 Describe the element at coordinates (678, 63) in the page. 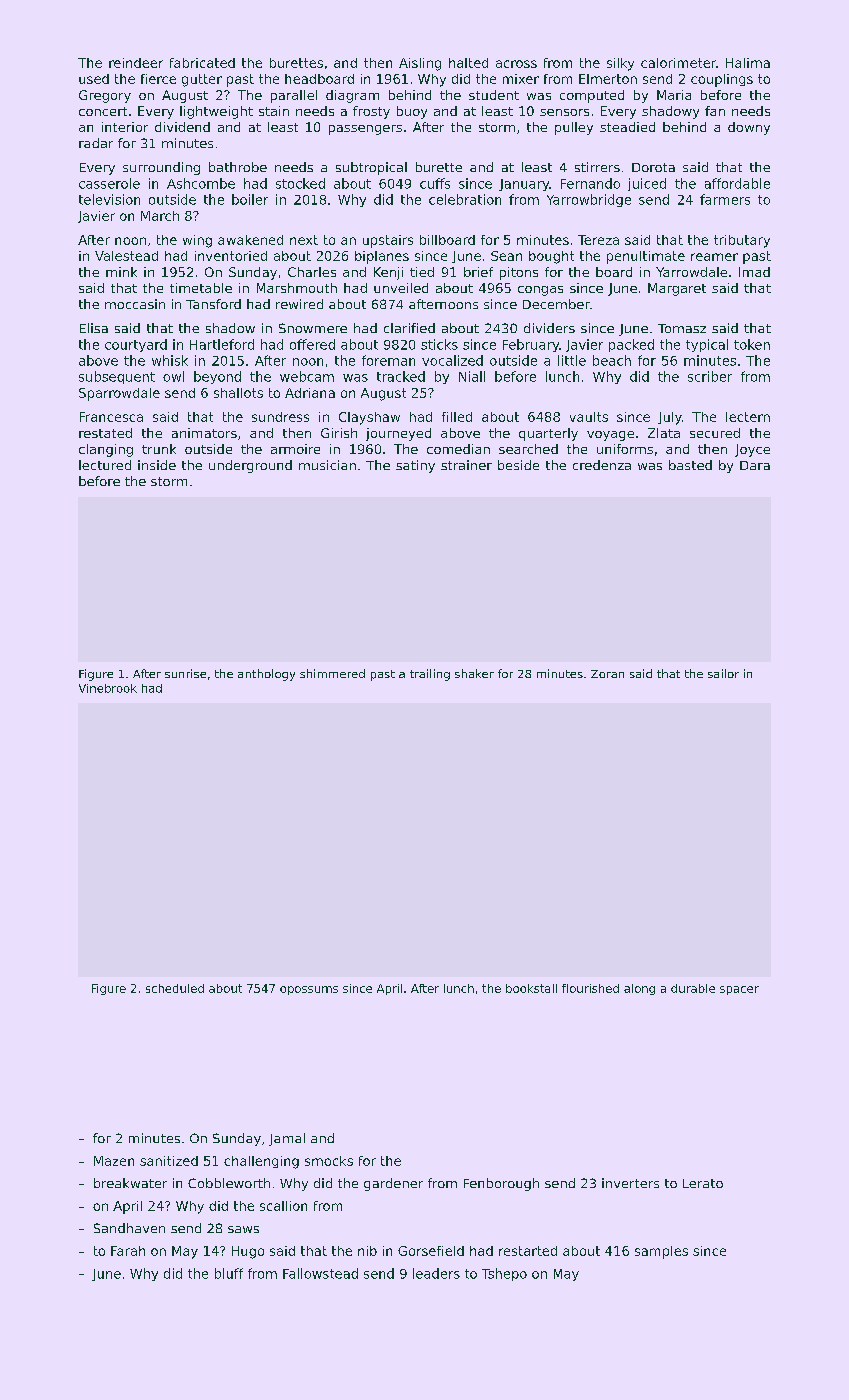

I see `calorimeter` at that location.
